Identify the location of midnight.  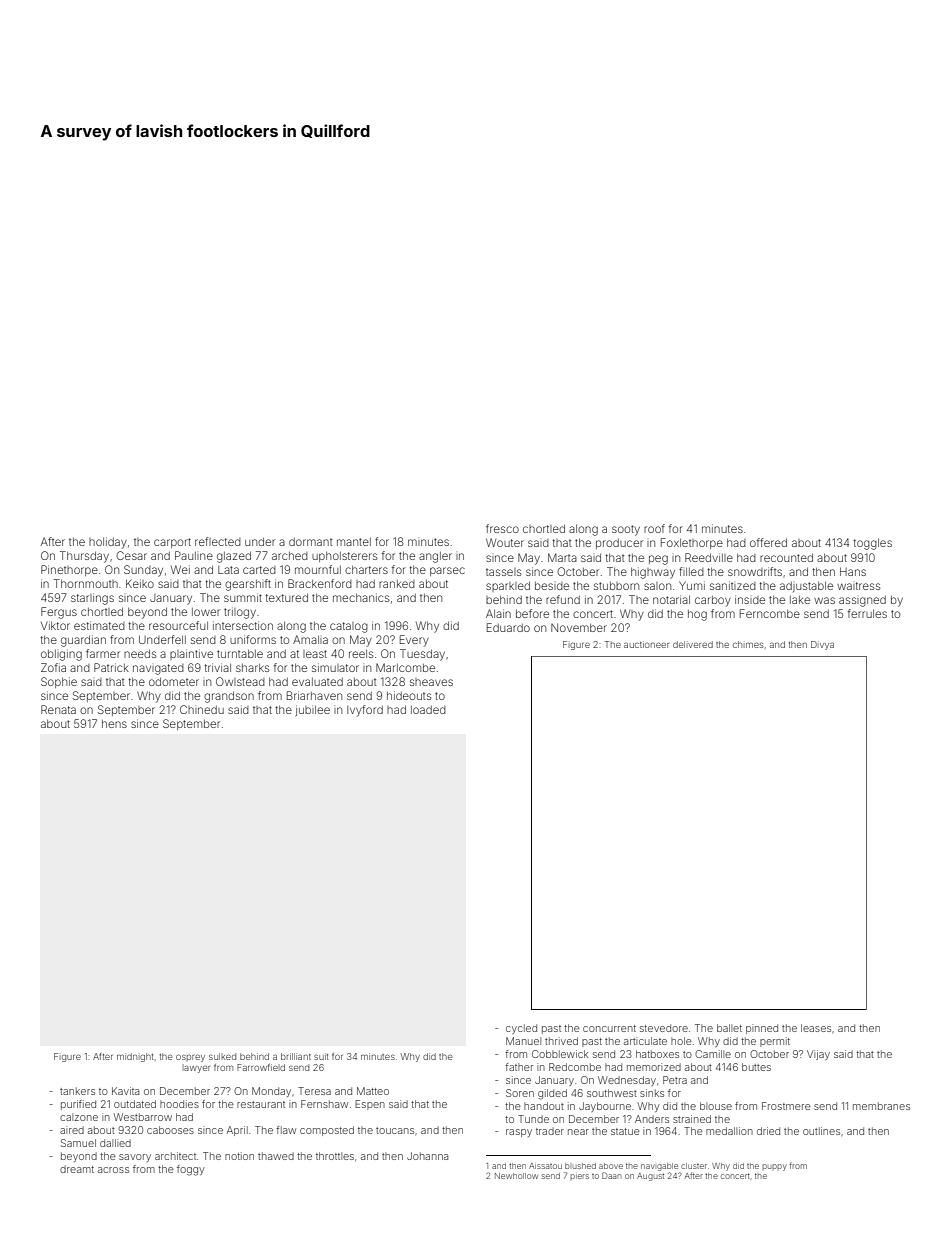
(135, 1057).
